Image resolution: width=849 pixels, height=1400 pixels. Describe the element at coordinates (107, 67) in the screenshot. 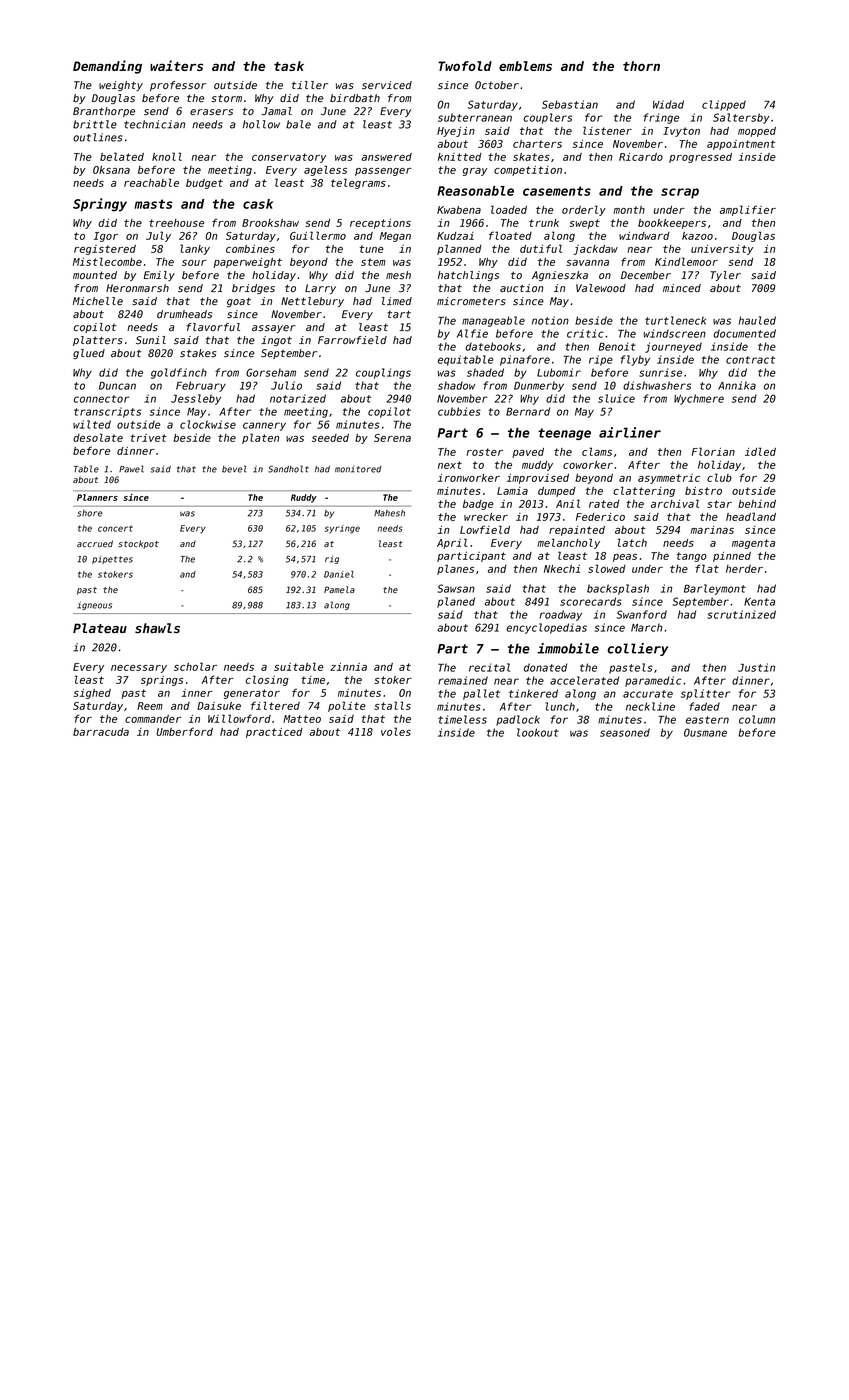

I see `Demanding` at that location.
